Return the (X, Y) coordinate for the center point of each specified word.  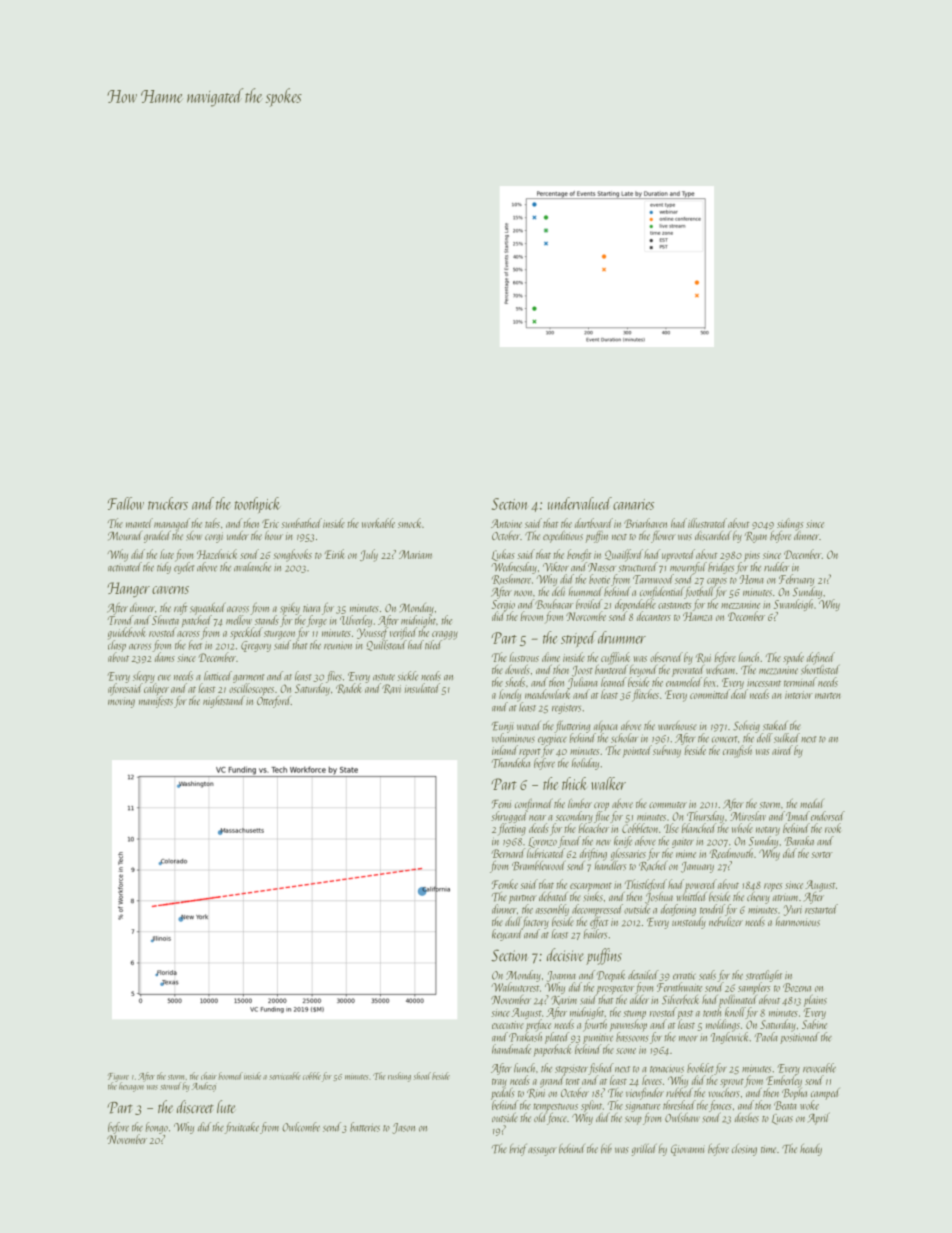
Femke (505, 884)
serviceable (285, 1076)
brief (518, 1149)
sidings (790, 524)
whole (742, 828)
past (685, 1015)
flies (334, 677)
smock (409, 523)
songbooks (292, 555)
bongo (156, 1128)
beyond (643, 671)
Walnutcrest (515, 987)
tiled (433, 645)
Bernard (508, 853)
